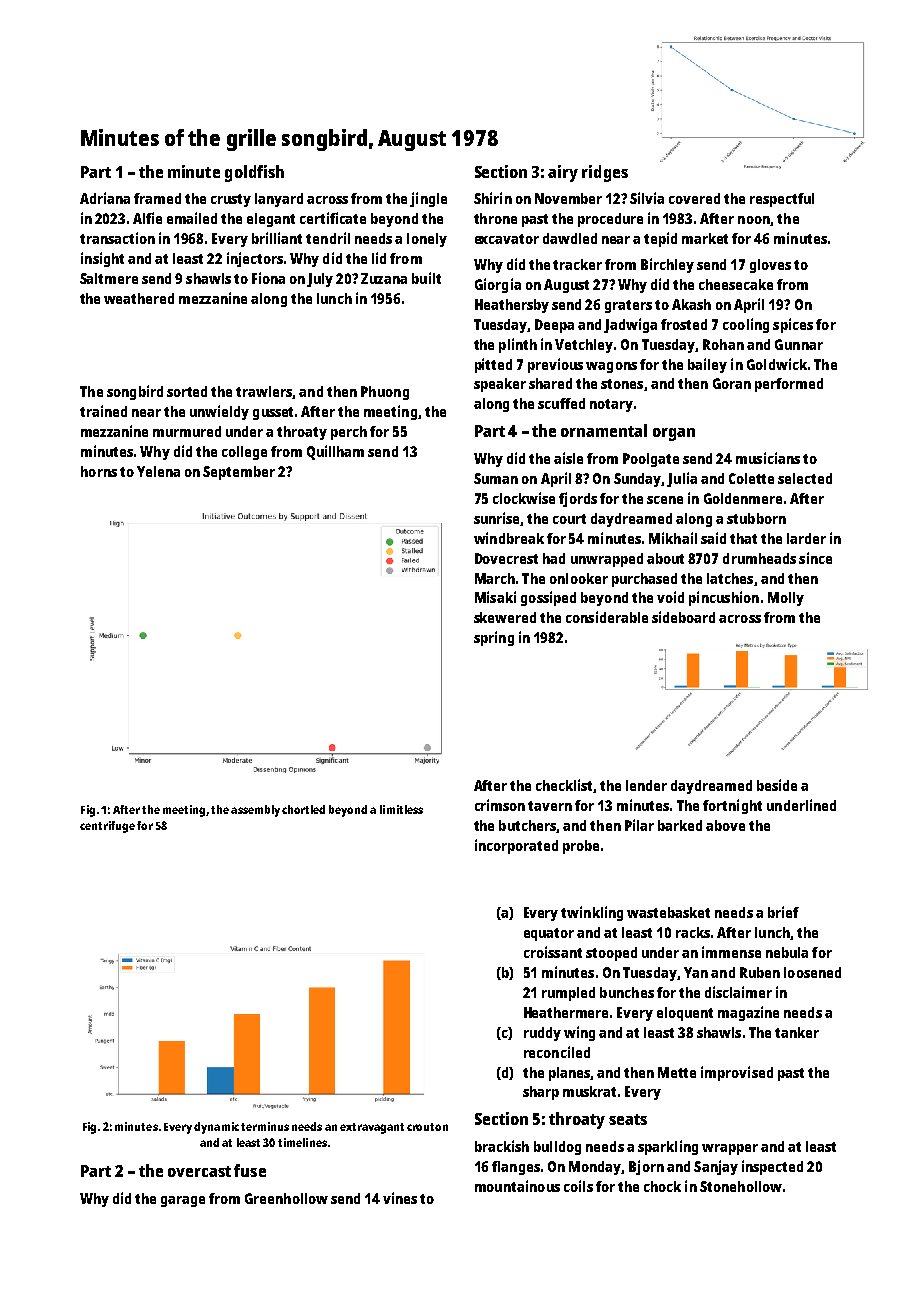 This page has height=1308, width=924. I want to click on spring, so click(494, 638).
